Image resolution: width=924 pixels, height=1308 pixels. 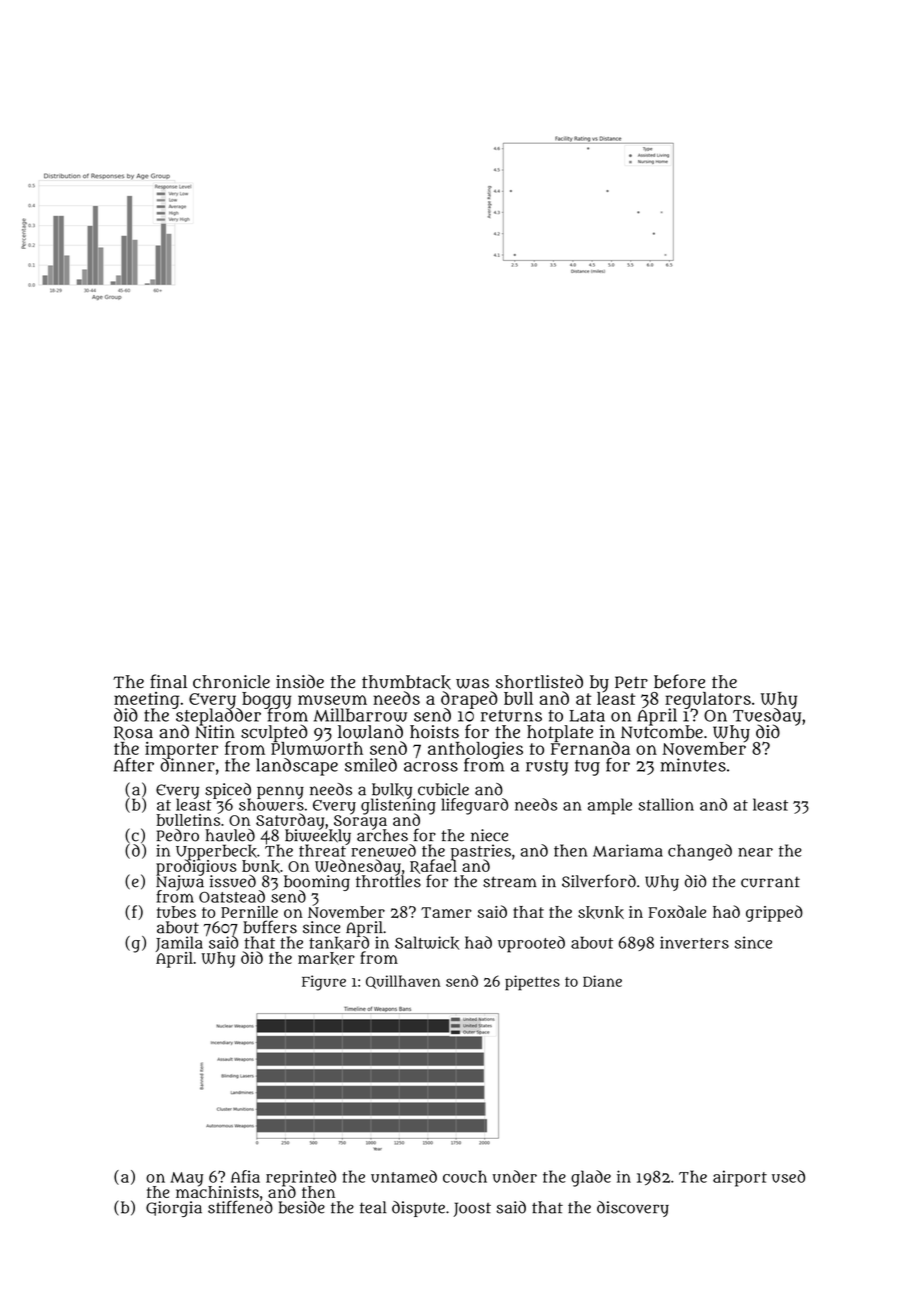 I want to click on Figure, so click(x=324, y=983).
